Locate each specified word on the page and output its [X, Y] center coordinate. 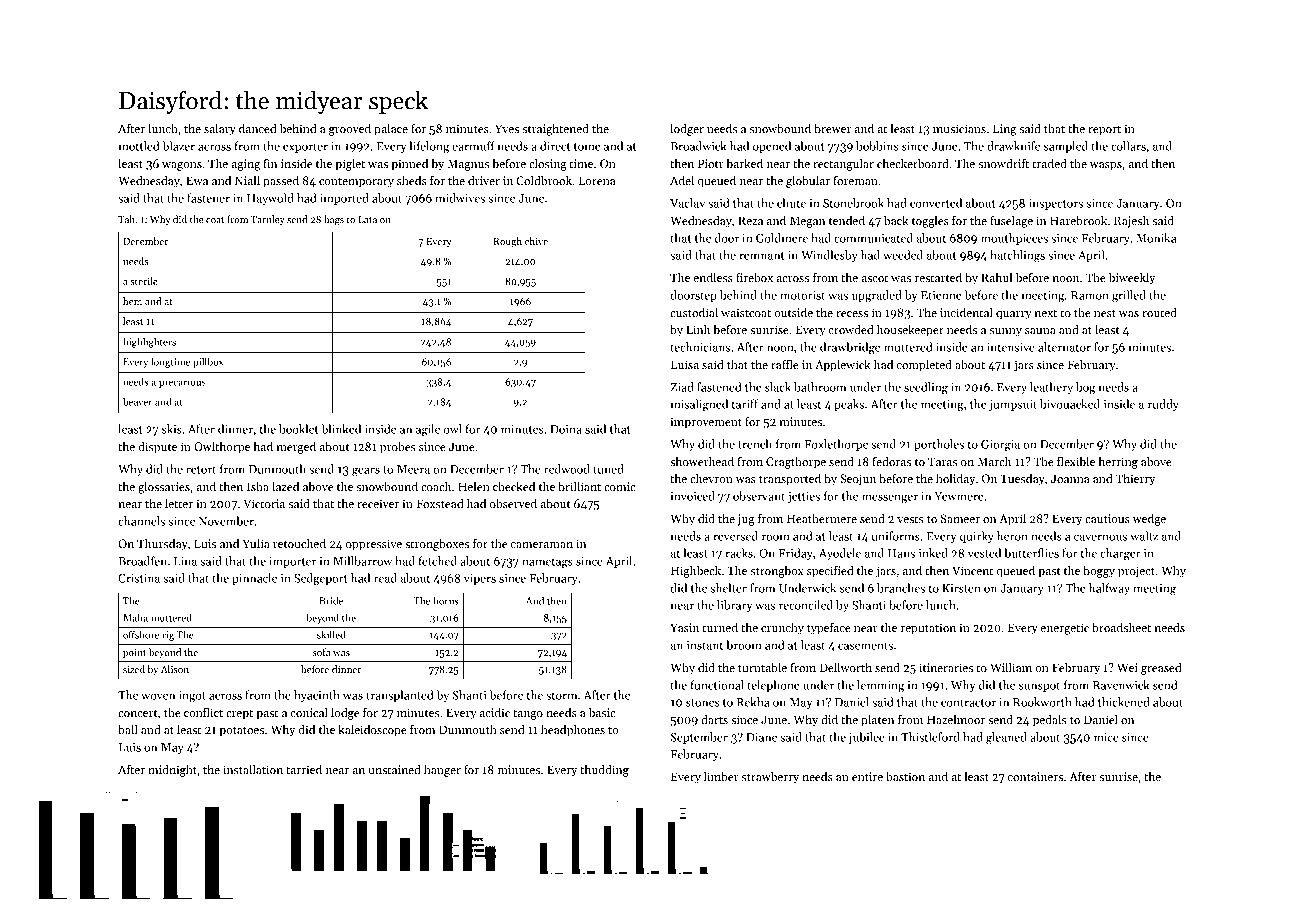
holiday [955, 480]
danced [257, 128]
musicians [959, 128]
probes [398, 448]
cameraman [542, 545]
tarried [304, 769]
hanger [442, 771]
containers [1035, 776]
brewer [832, 128]
